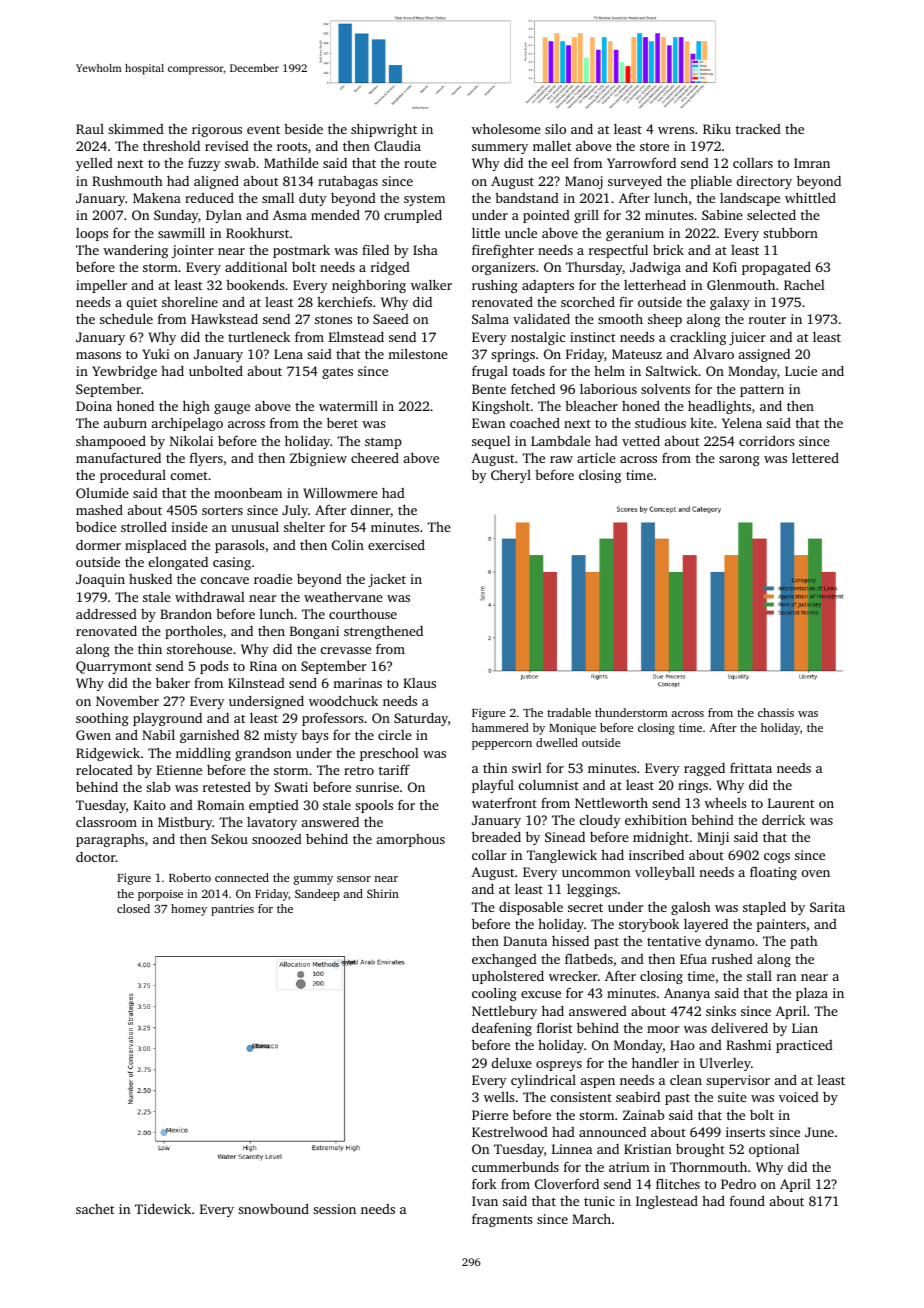 Image resolution: width=924 pixels, height=1308 pixels. I want to click on Tidewick, so click(163, 1209).
